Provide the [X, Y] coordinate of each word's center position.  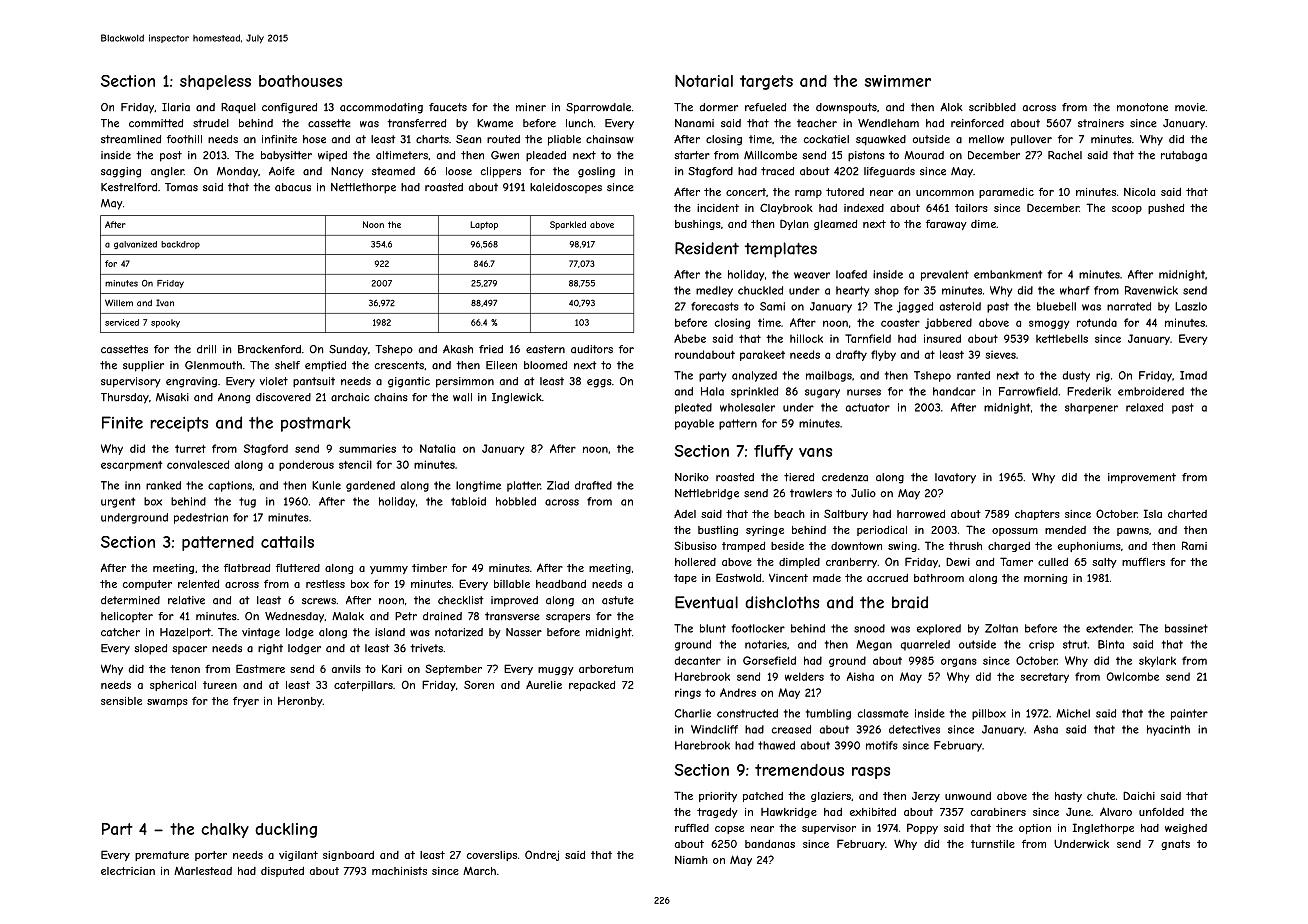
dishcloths [782, 602]
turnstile [993, 844]
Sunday [348, 350]
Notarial [704, 81]
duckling [286, 830]
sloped [150, 649]
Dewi [958, 561]
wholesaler [747, 407]
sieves [1000, 355]
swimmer [898, 81]
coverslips [492, 856]
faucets [448, 107]
